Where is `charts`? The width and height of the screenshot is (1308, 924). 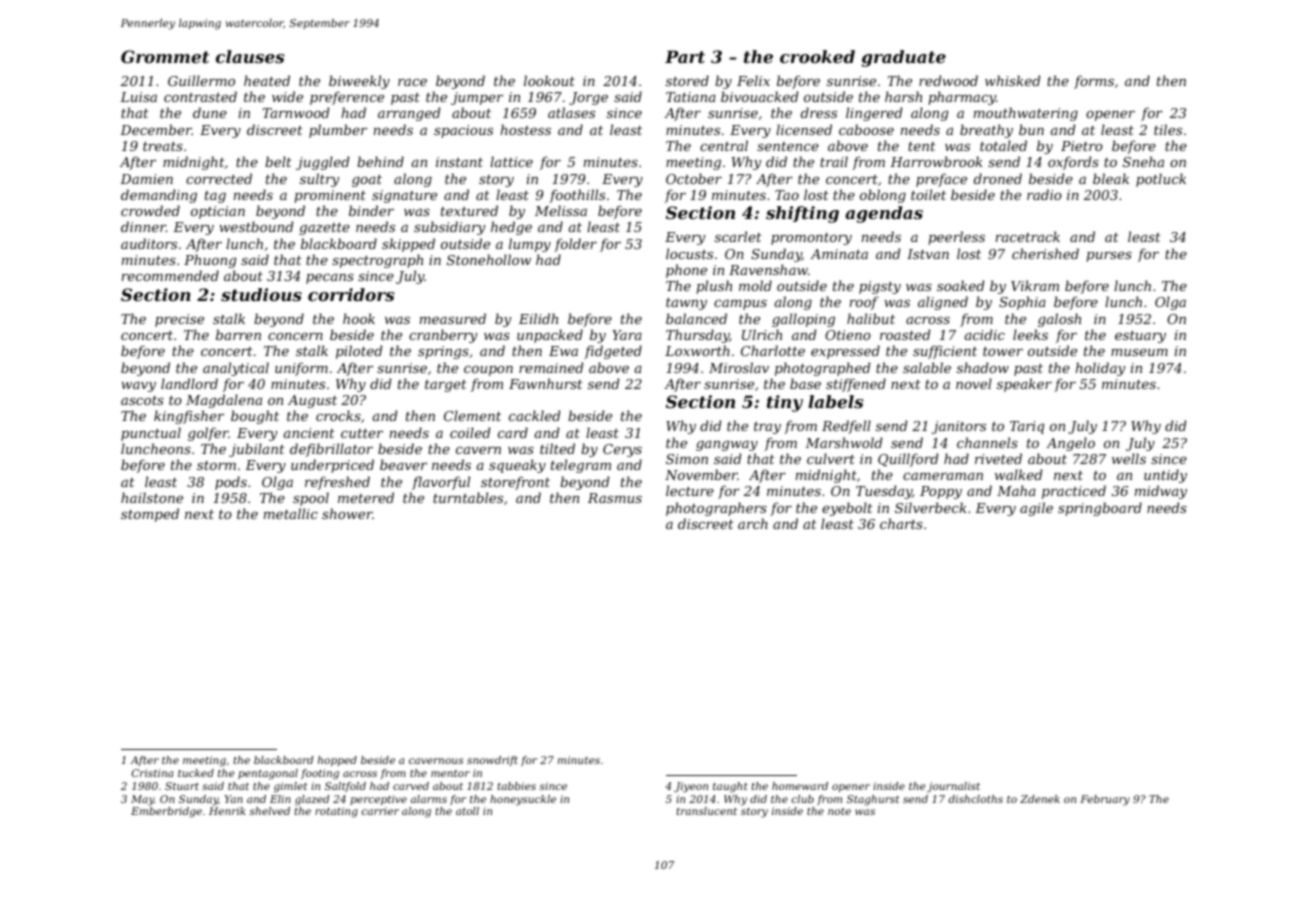
charts is located at coordinates (901, 523).
